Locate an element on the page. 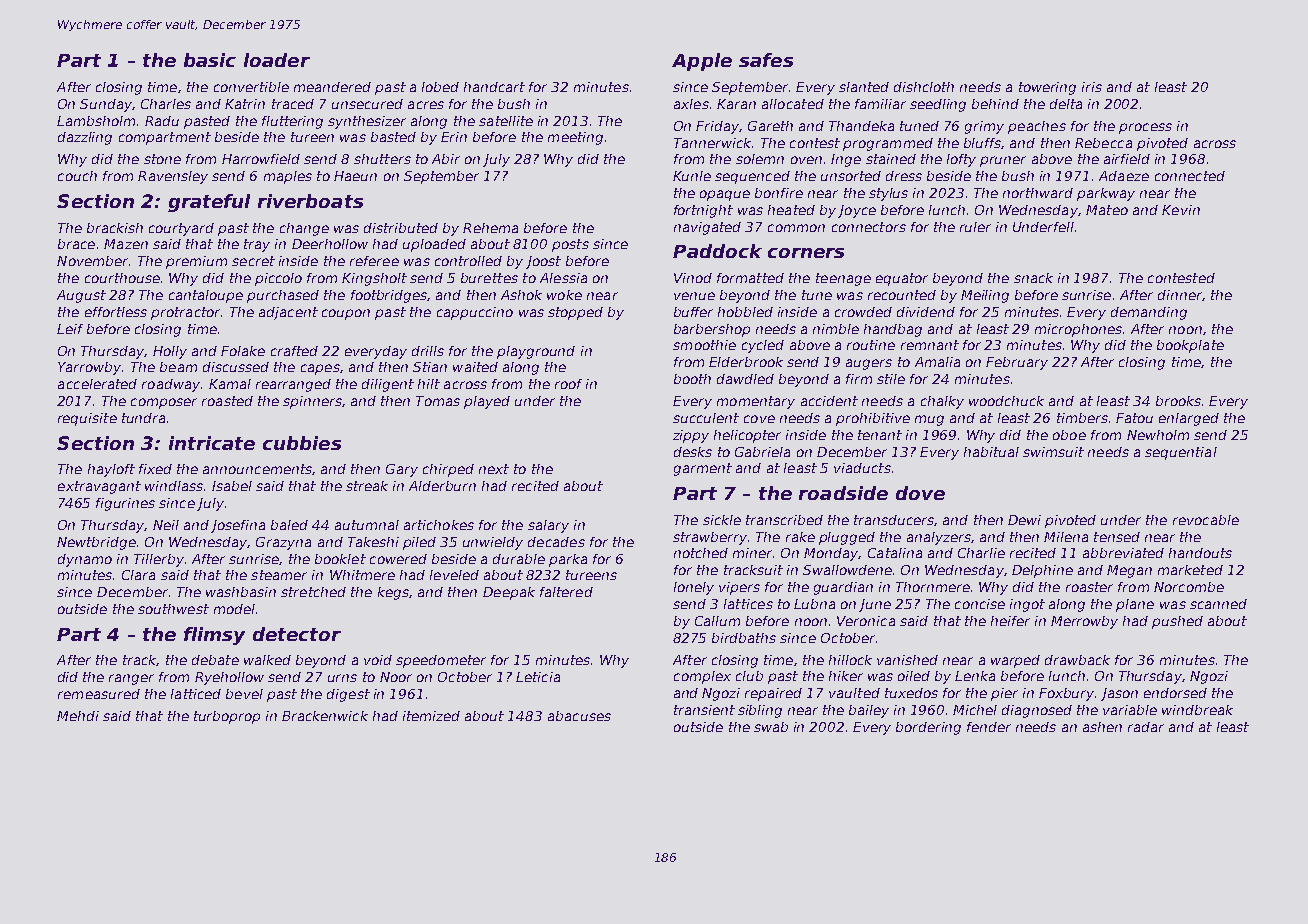  turboprop is located at coordinates (227, 717).
